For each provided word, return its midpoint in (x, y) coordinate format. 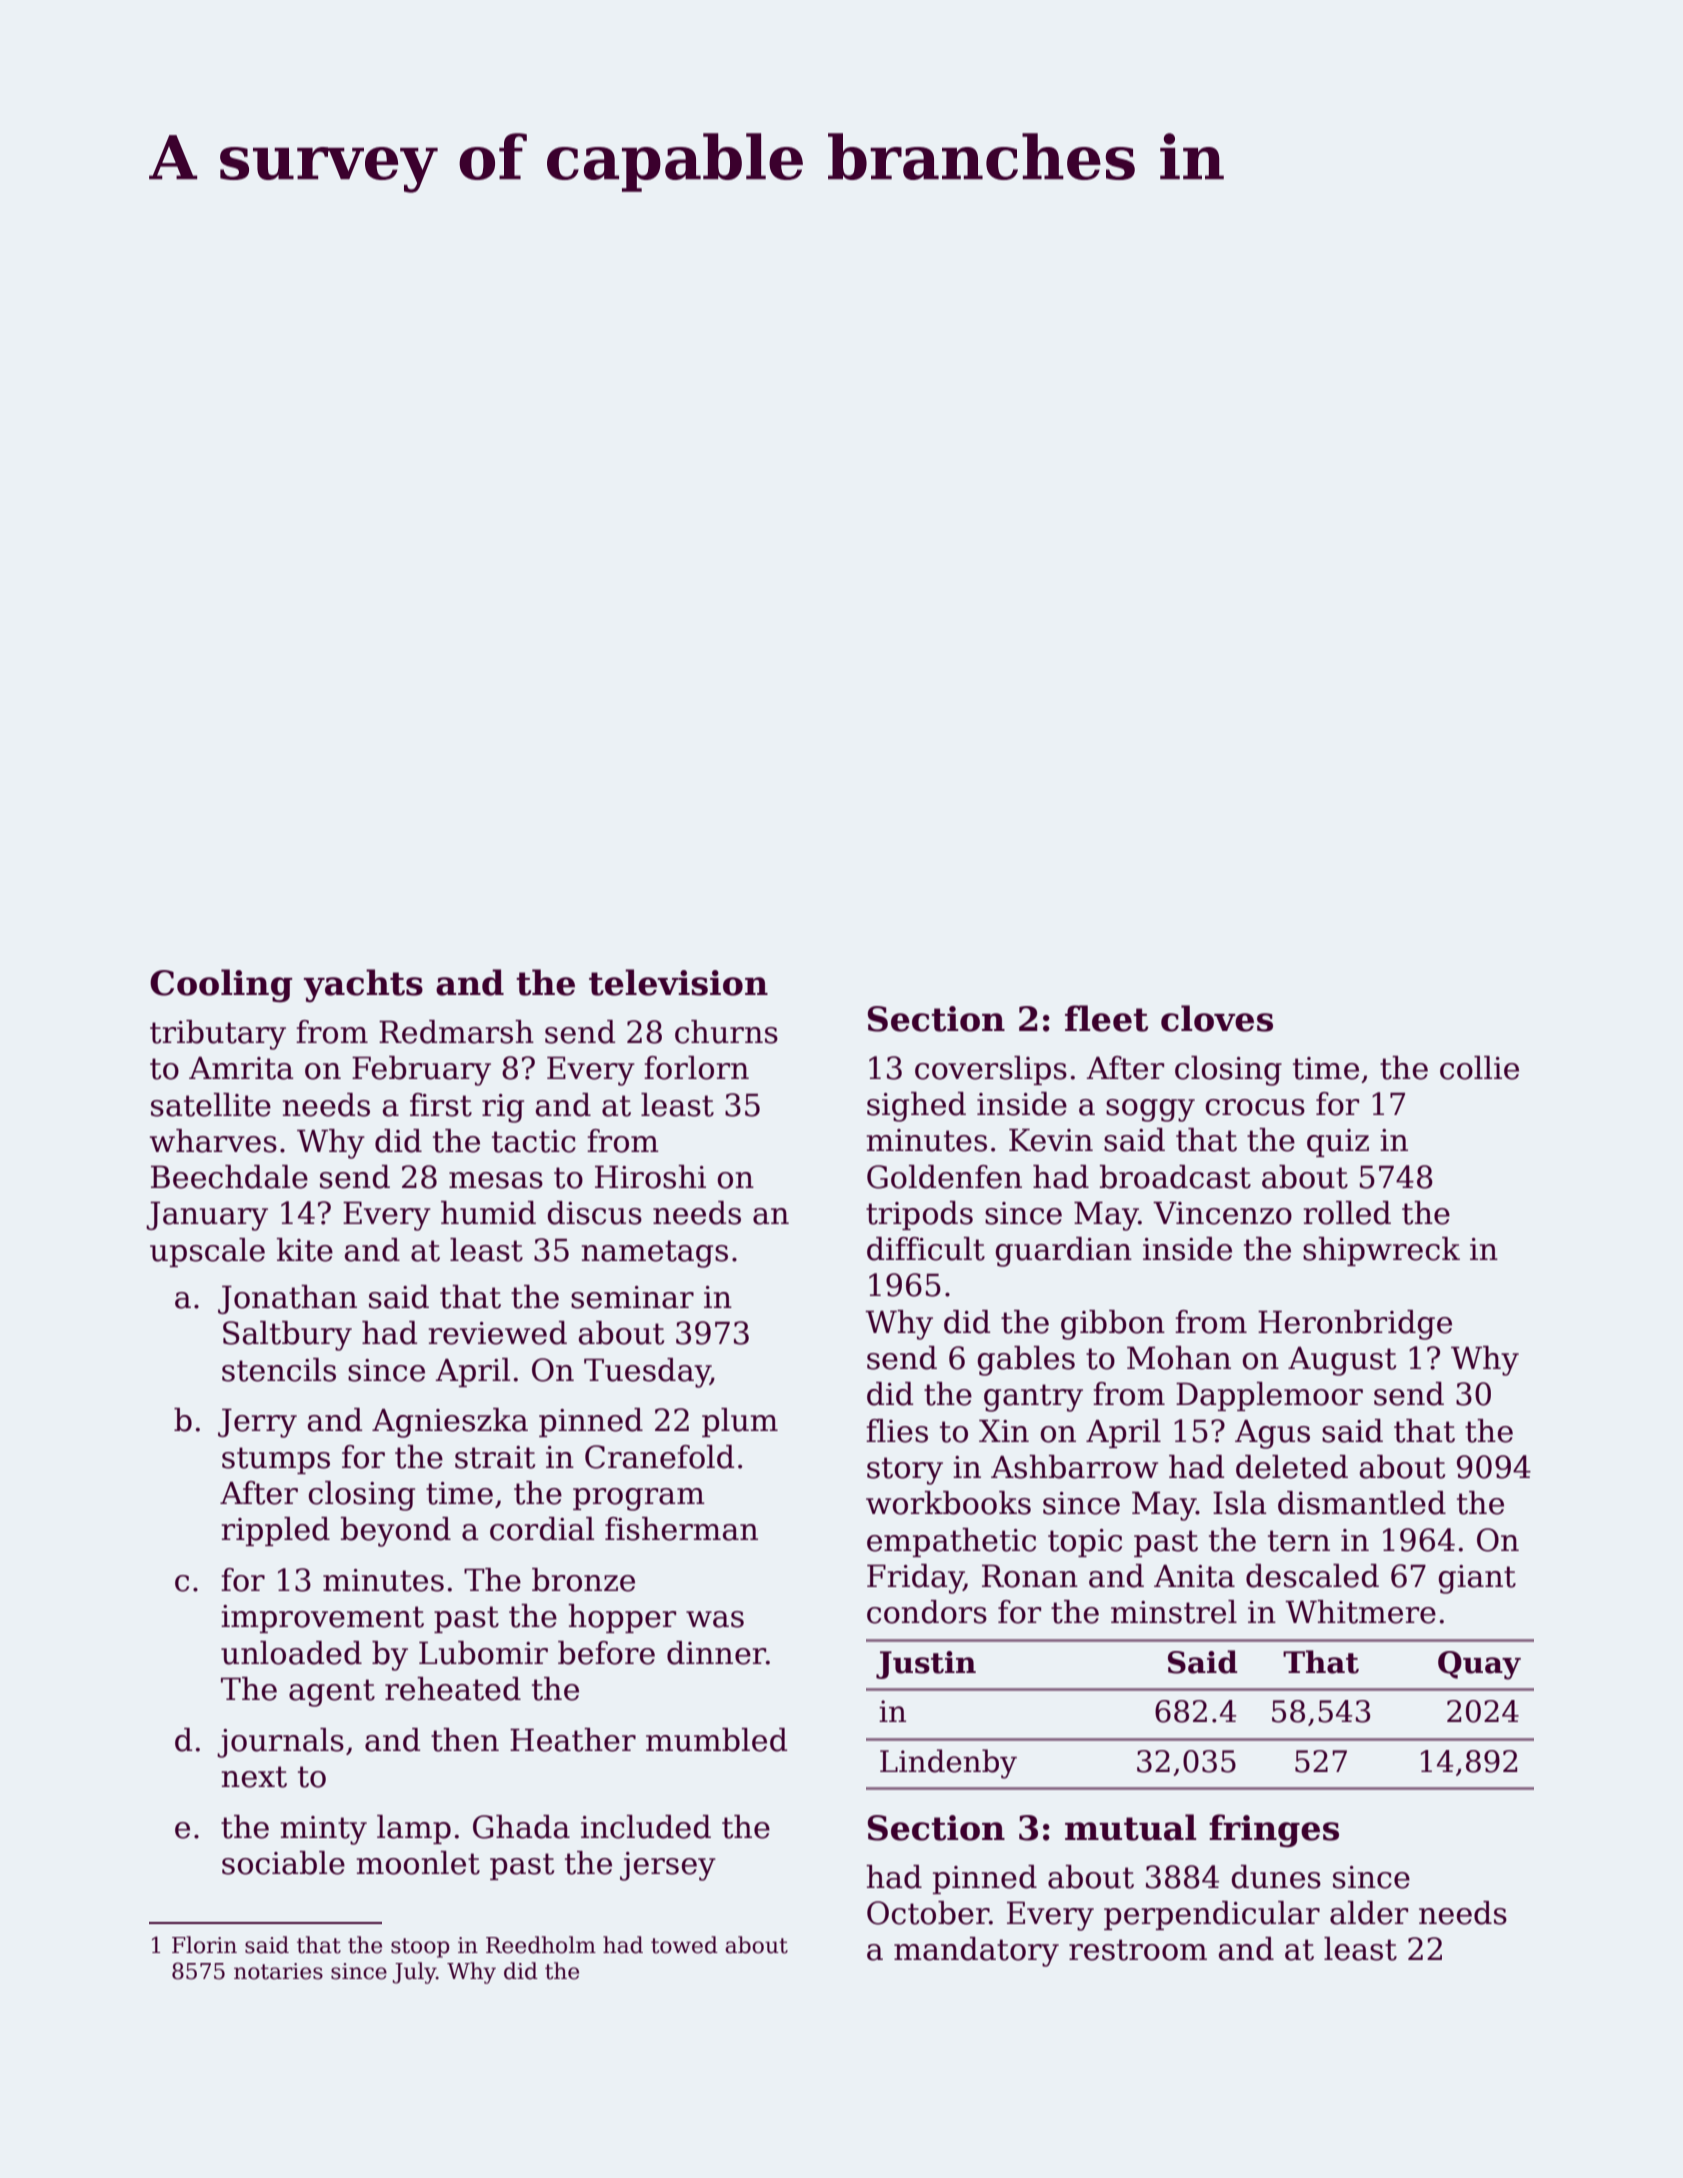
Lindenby (948, 1764)
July (414, 1973)
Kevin (1051, 1140)
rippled (275, 1531)
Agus (1272, 1434)
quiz (1338, 1143)
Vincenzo (1222, 1213)
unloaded (291, 1653)
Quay (1479, 1665)
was (715, 1619)
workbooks (948, 1503)
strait (495, 1457)
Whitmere (1360, 1612)
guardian (1063, 1252)
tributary (218, 1035)
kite (305, 1250)
